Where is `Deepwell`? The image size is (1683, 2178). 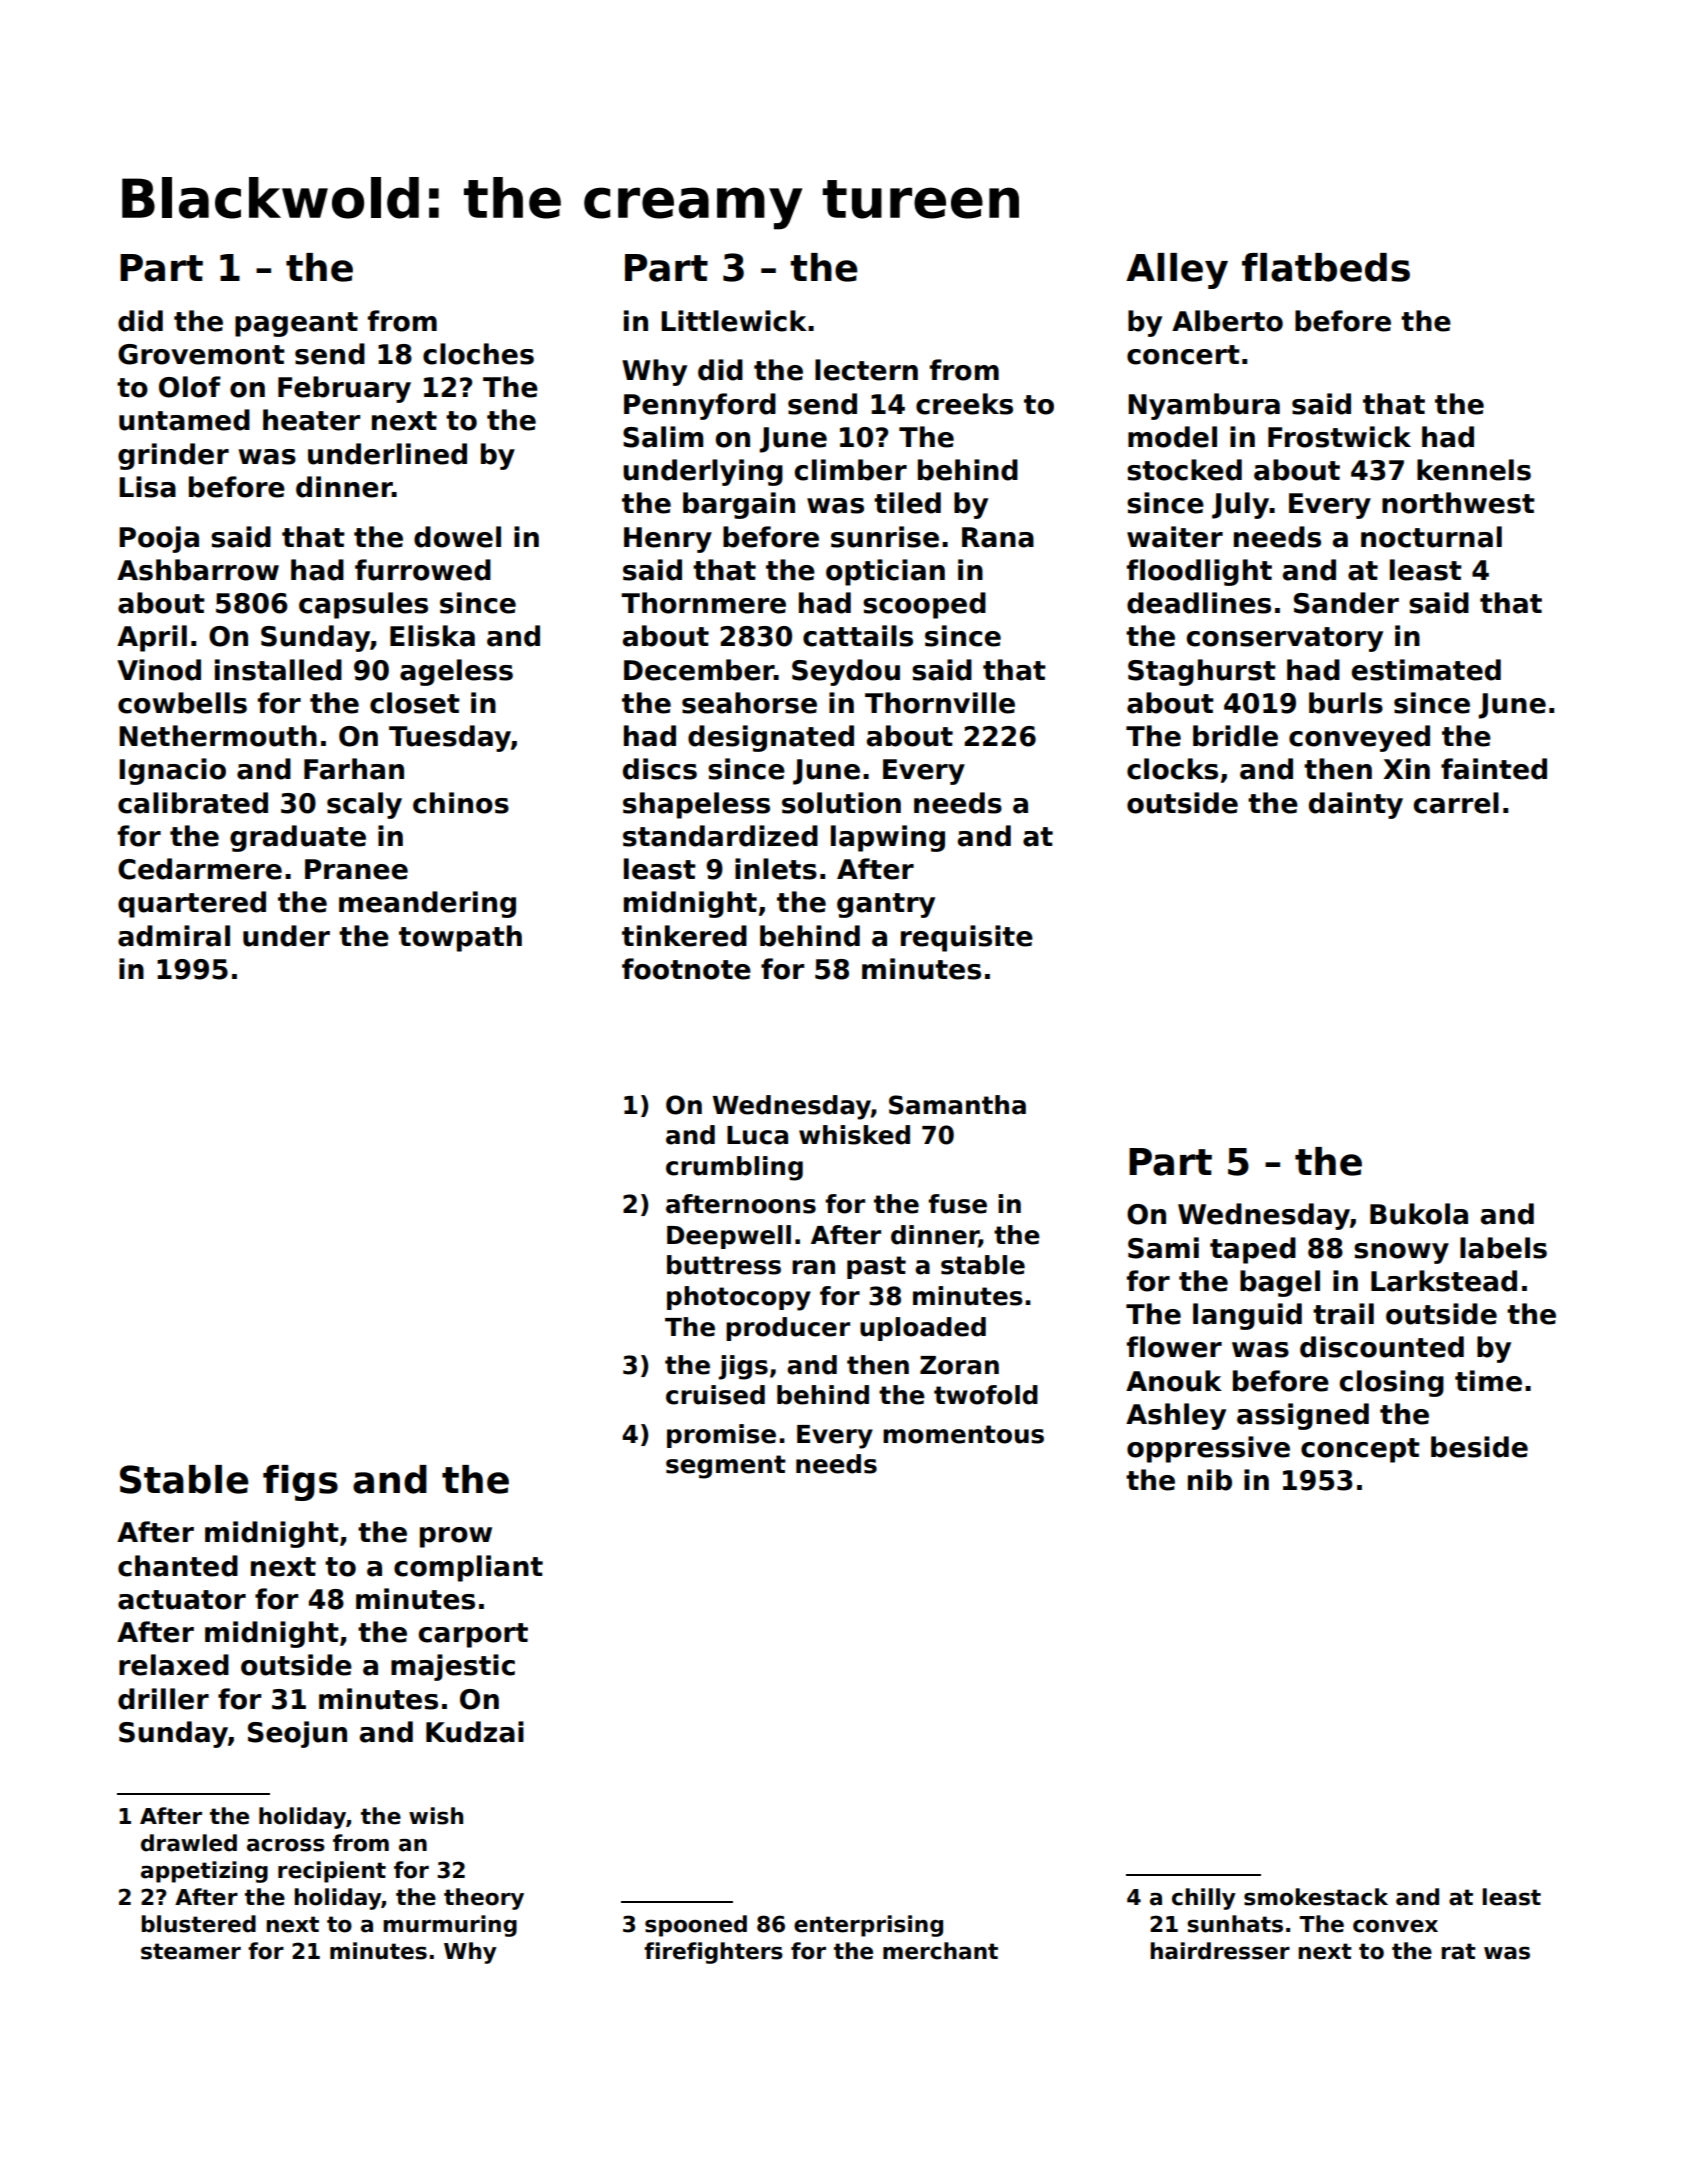
Deepwell is located at coordinates (729, 1237).
